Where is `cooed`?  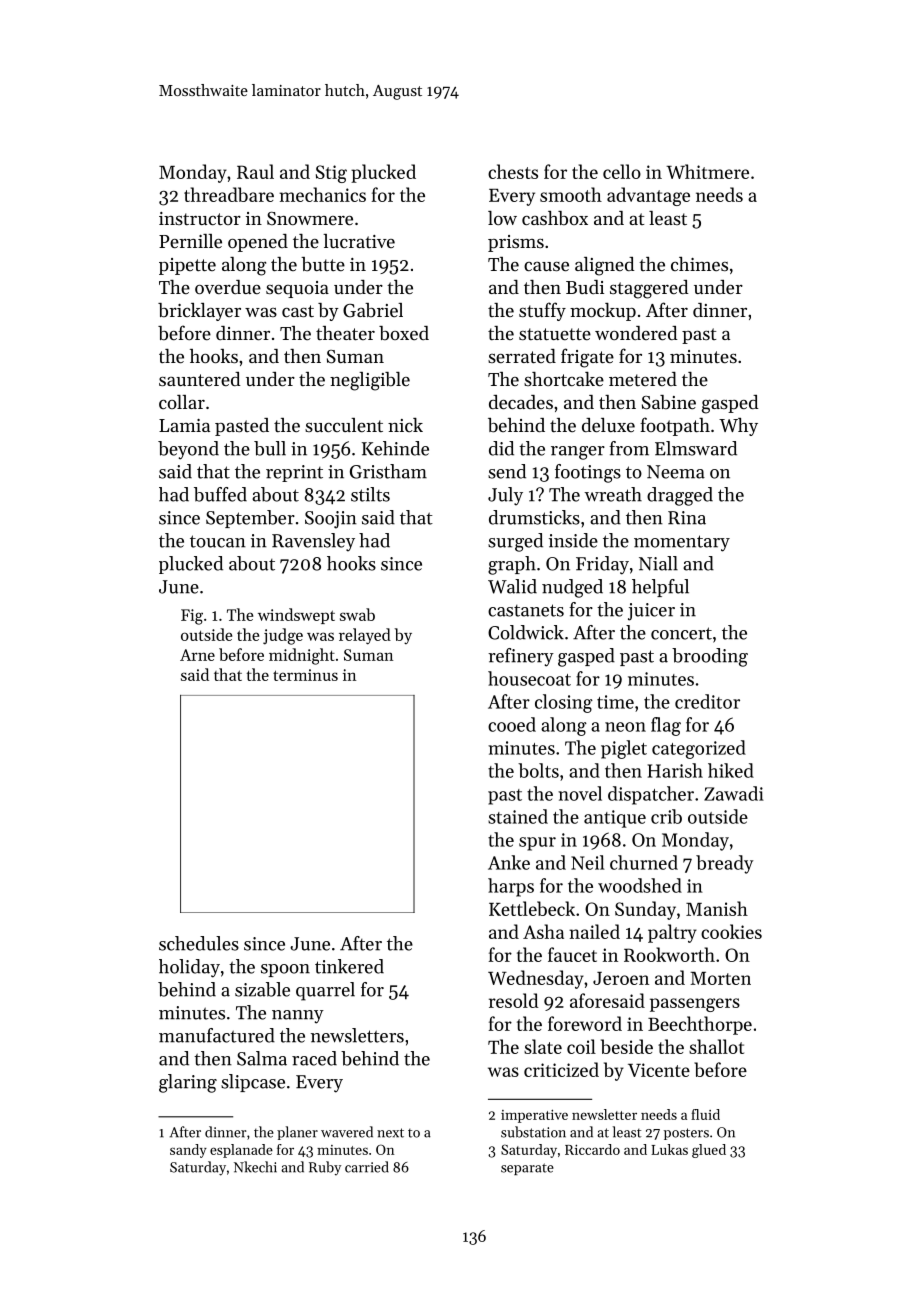
cooed is located at coordinates (512, 724).
